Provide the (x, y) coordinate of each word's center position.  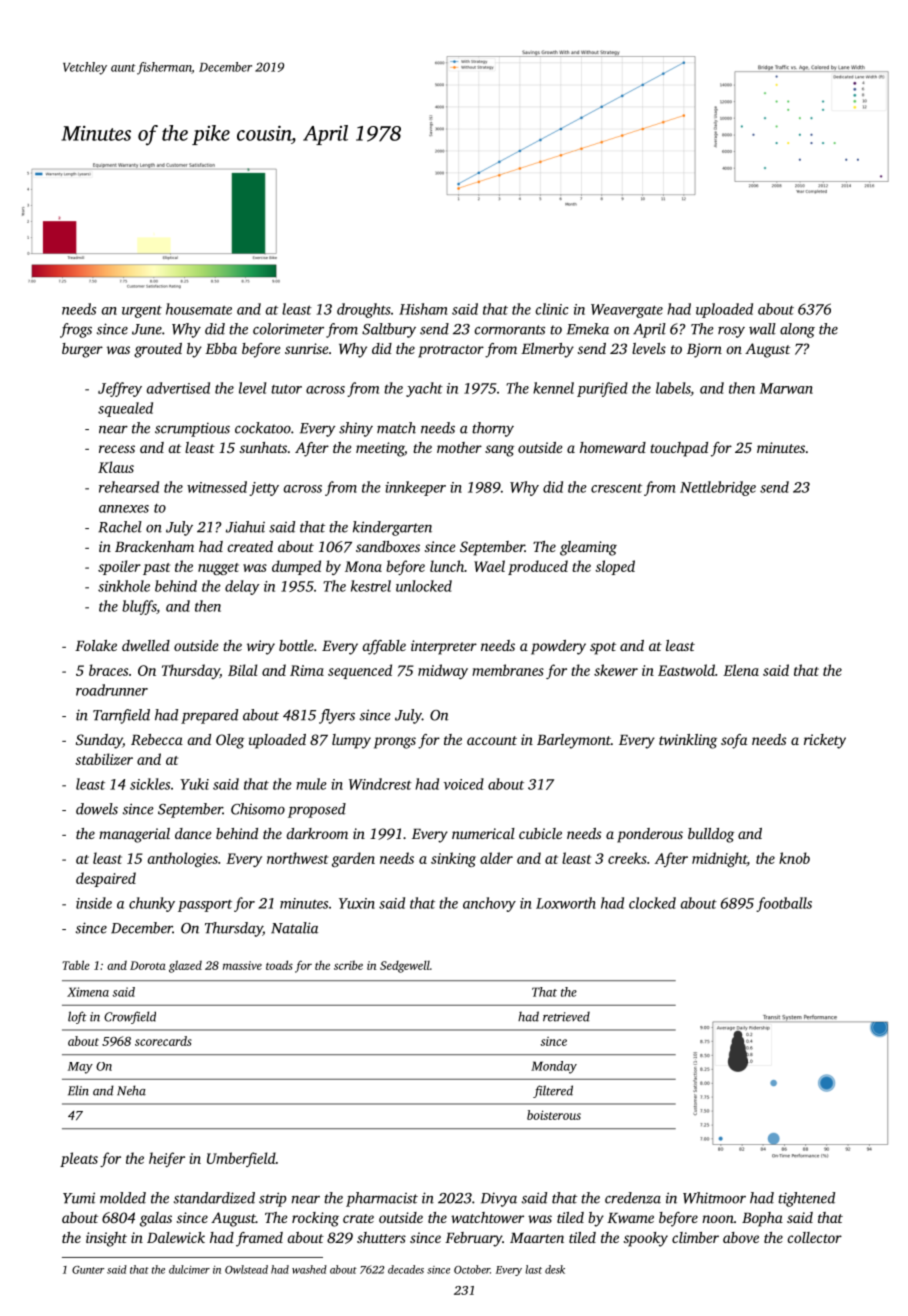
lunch (447, 566)
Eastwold (686, 670)
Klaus (116, 467)
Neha (131, 1090)
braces (108, 670)
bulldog (711, 835)
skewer (616, 670)
